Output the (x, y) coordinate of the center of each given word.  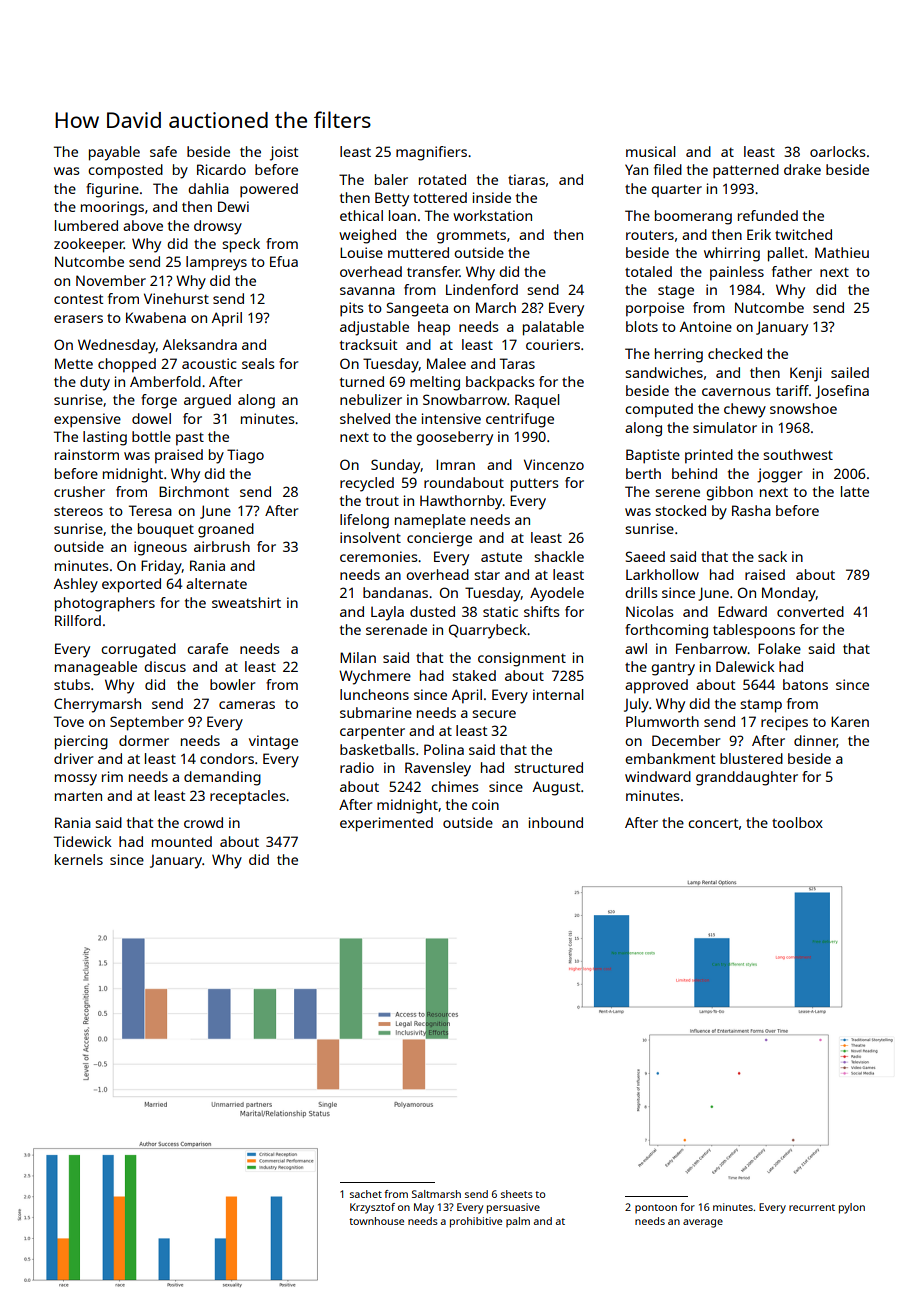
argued (207, 401)
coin (485, 804)
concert (713, 823)
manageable (96, 668)
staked (474, 675)
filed (668, 169)
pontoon (656, 1208)
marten (78, 796)
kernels (79, 859)
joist (284, 153)
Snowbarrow (465, 399)
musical (650, 151)
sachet (366, 1194)
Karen (850, 721)
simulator (725, 427)
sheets (517, 1194)
